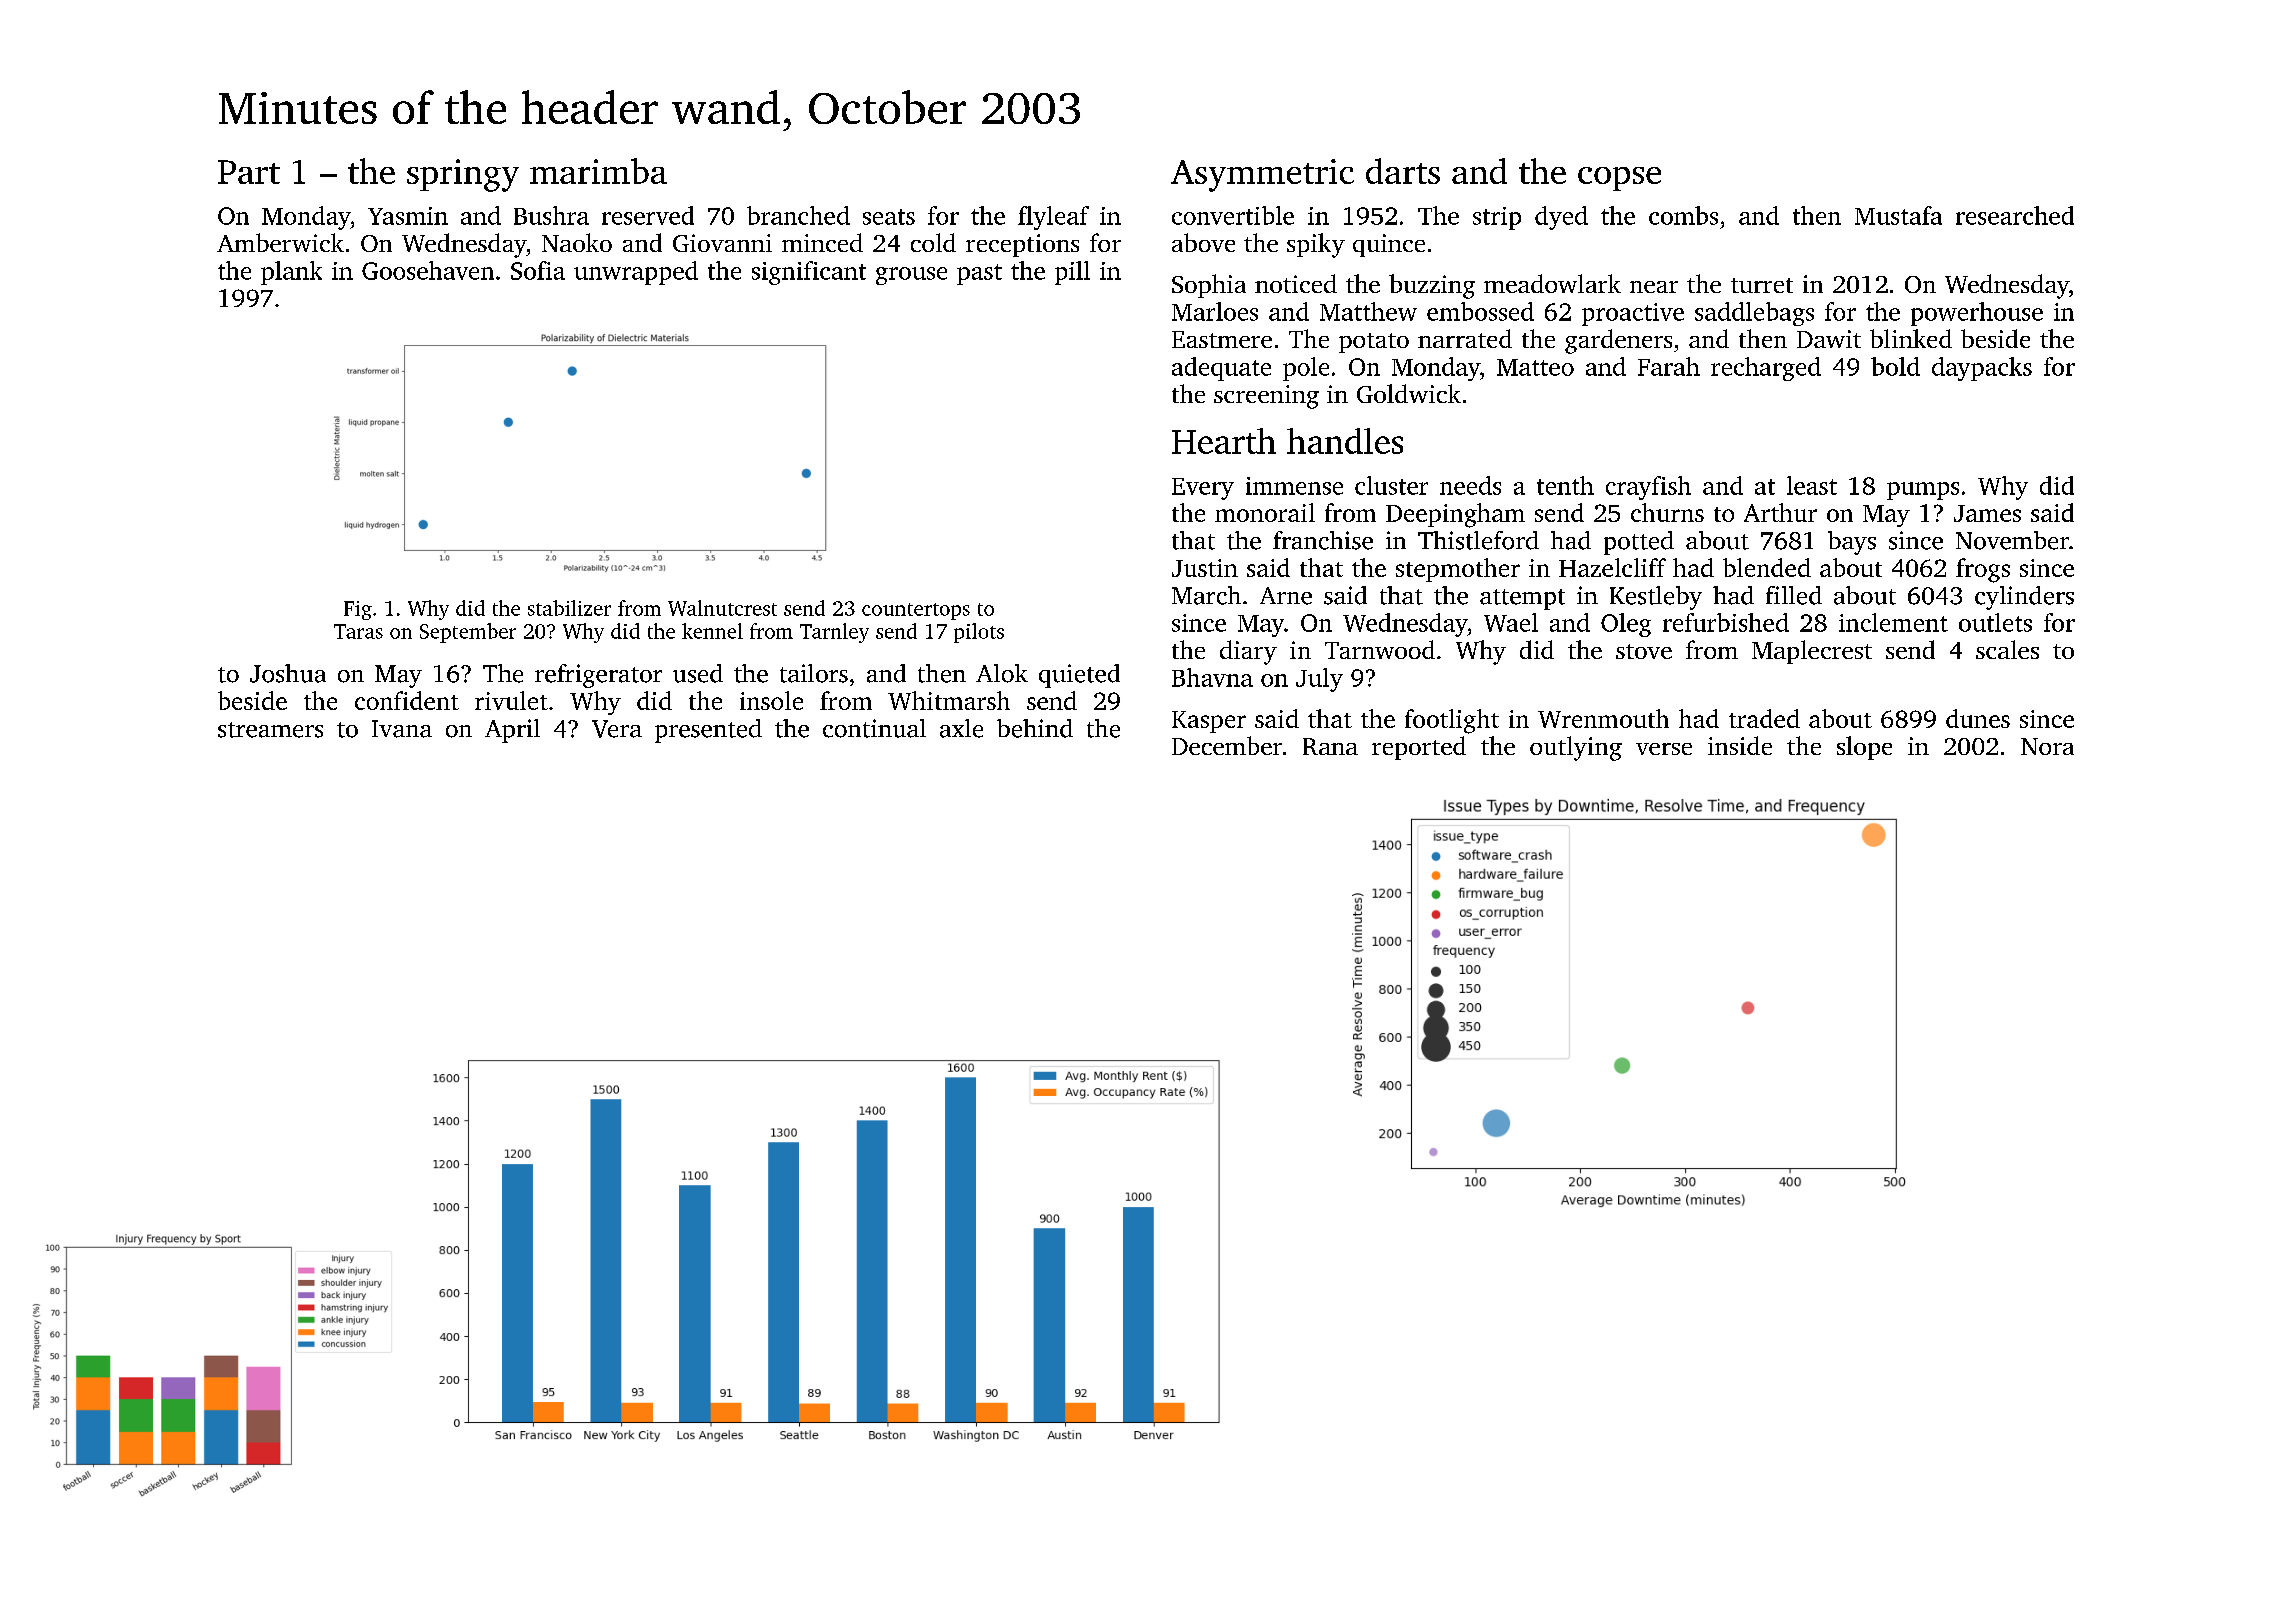 This screenshot has height=1620, width=2292. Describe the element at coordinates (270, 730) in the screenshot. I see `streamers` at that location.
